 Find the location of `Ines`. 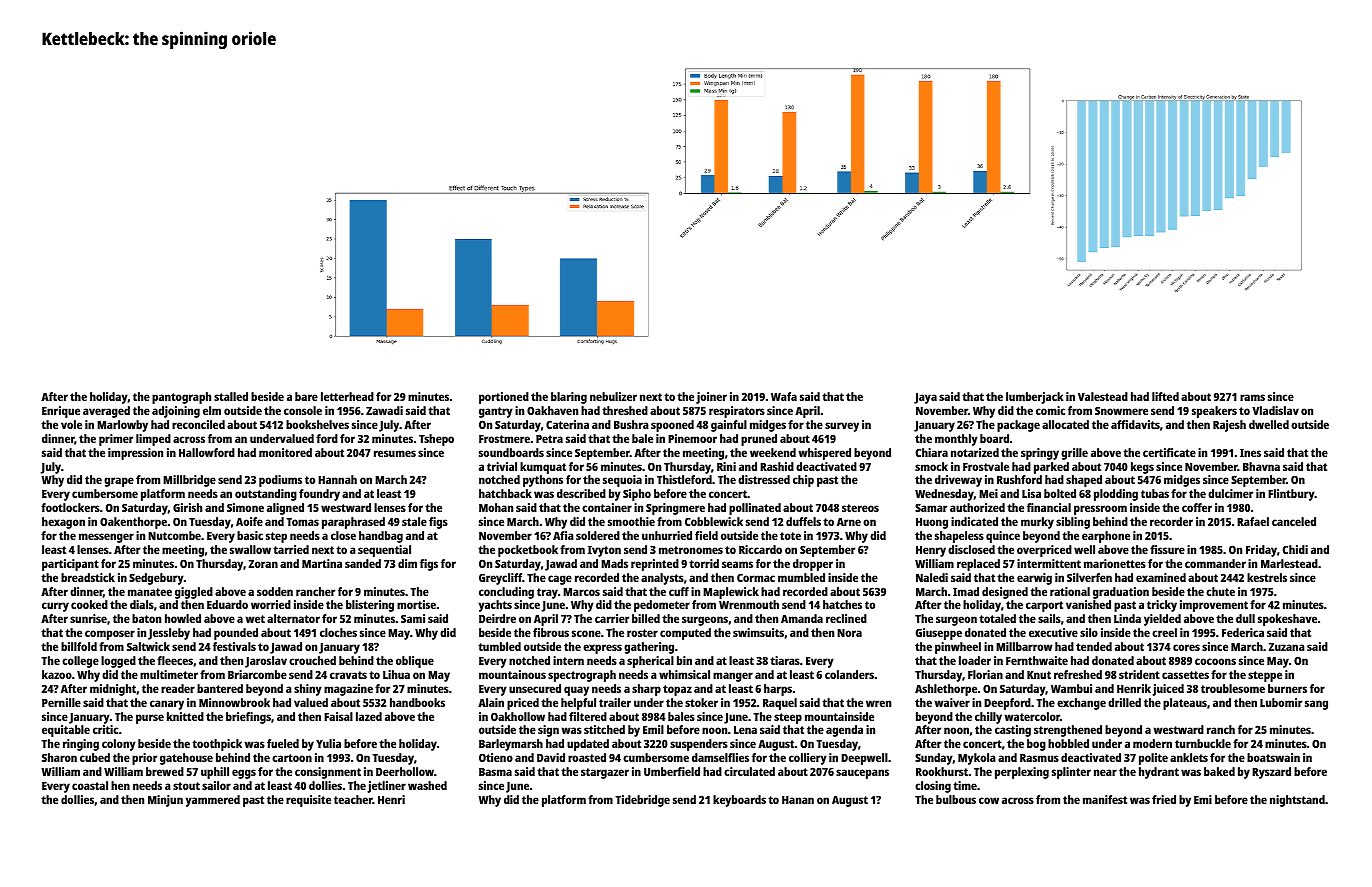

Ines is located at coordinates (1250, 453).
